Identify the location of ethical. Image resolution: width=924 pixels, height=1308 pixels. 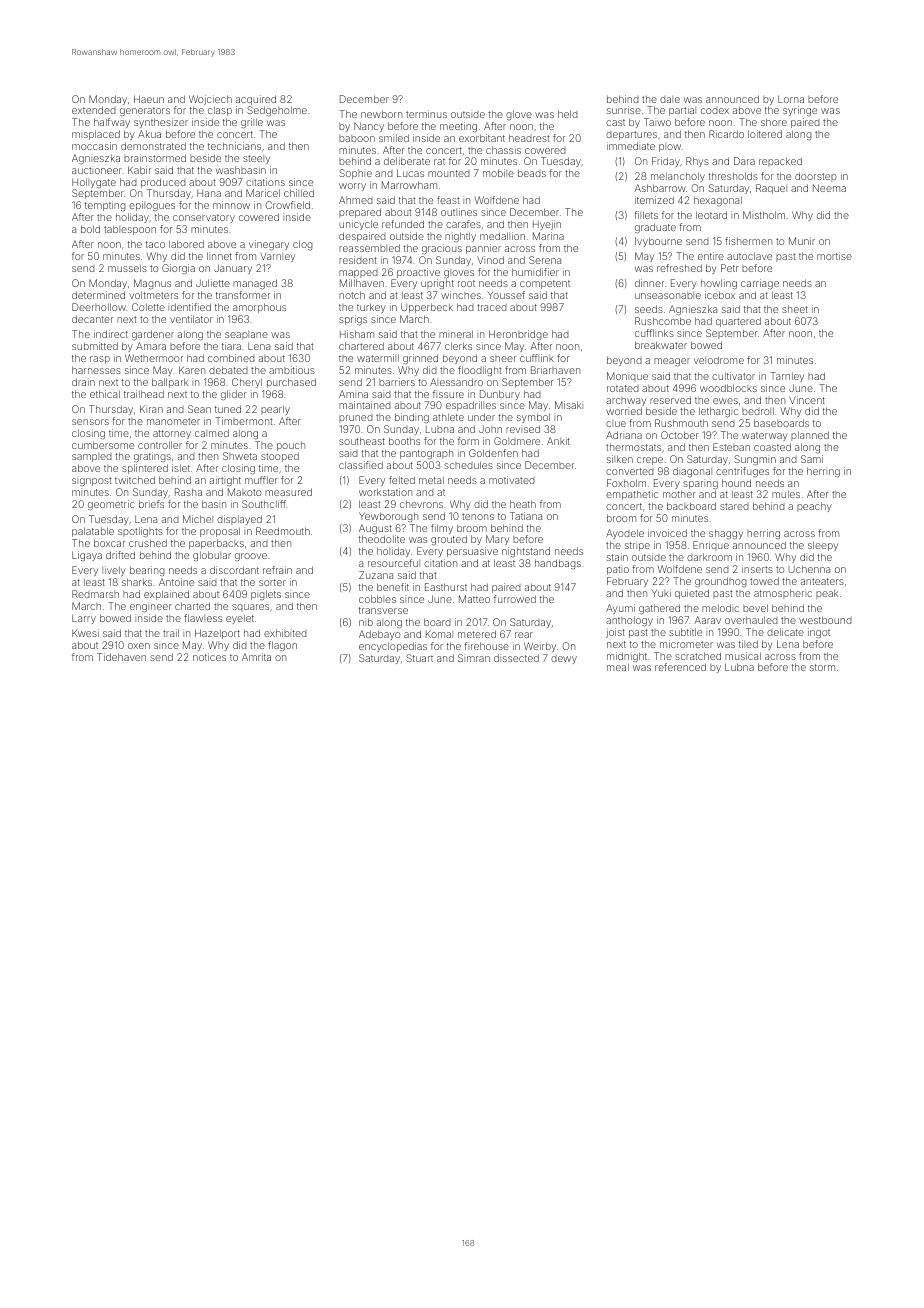
(105, 394).
